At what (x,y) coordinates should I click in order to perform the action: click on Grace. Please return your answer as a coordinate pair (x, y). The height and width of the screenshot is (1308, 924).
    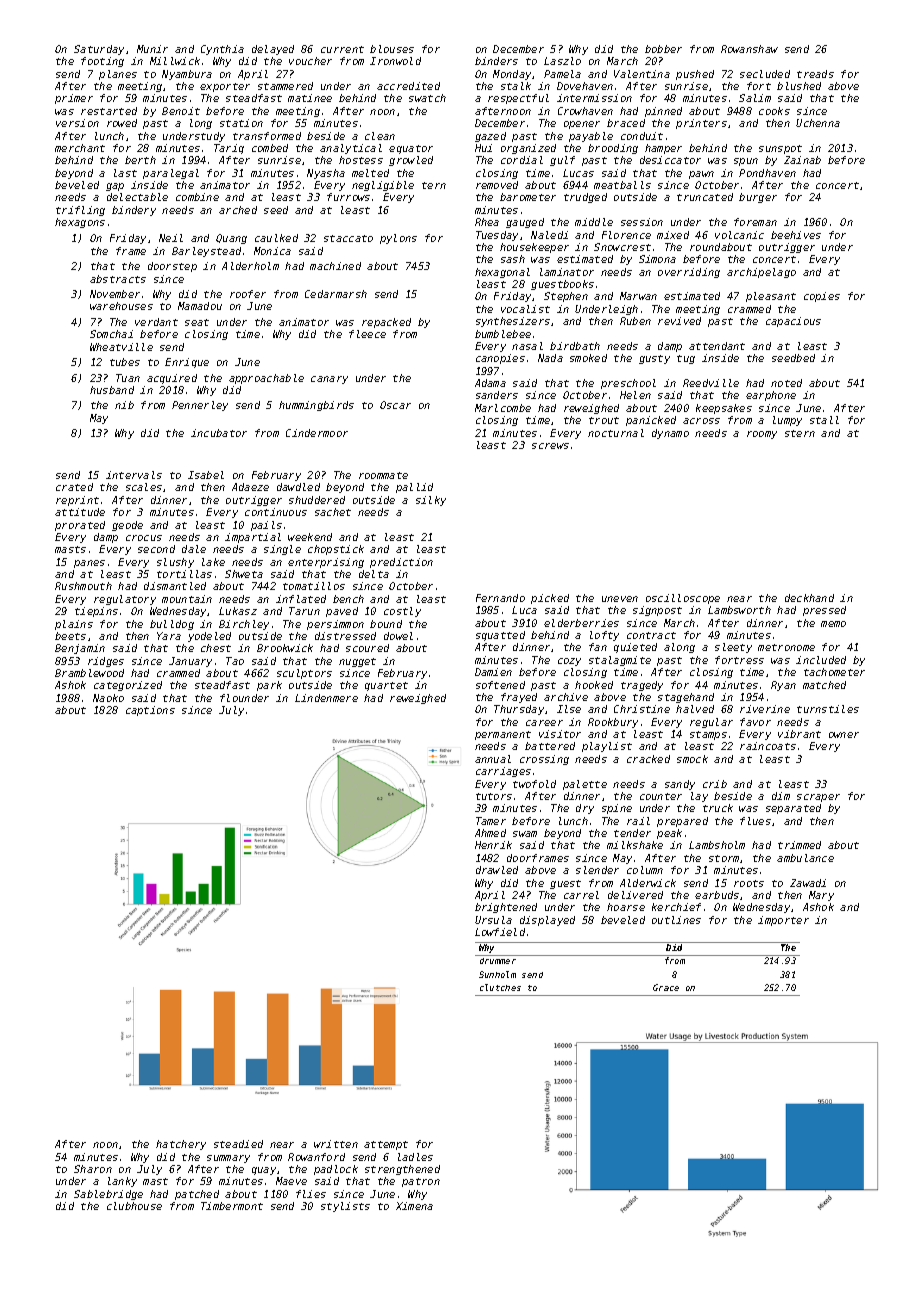
    Looking at the image, I should click on (666, 987).
